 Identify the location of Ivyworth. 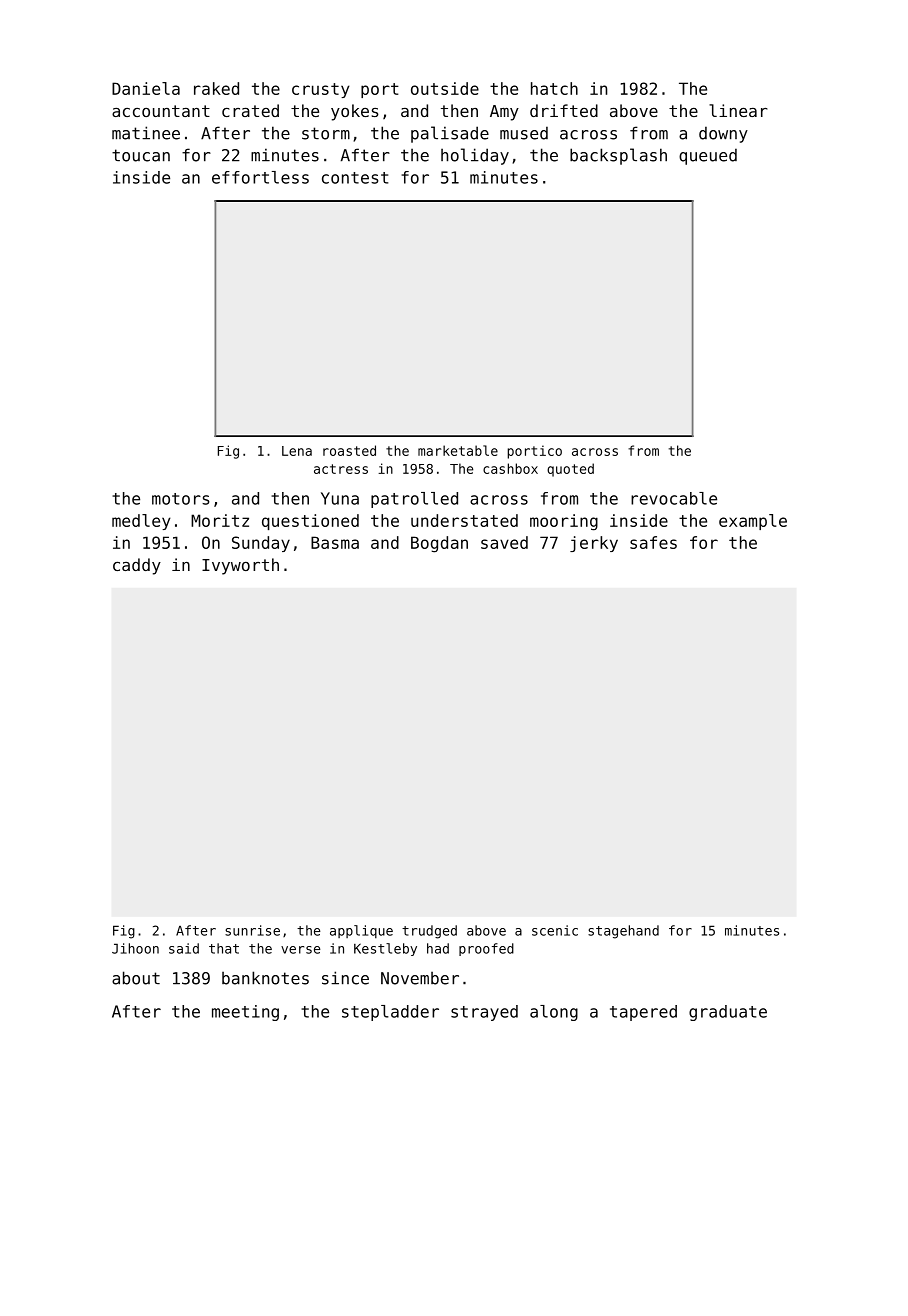
(240, 566).
